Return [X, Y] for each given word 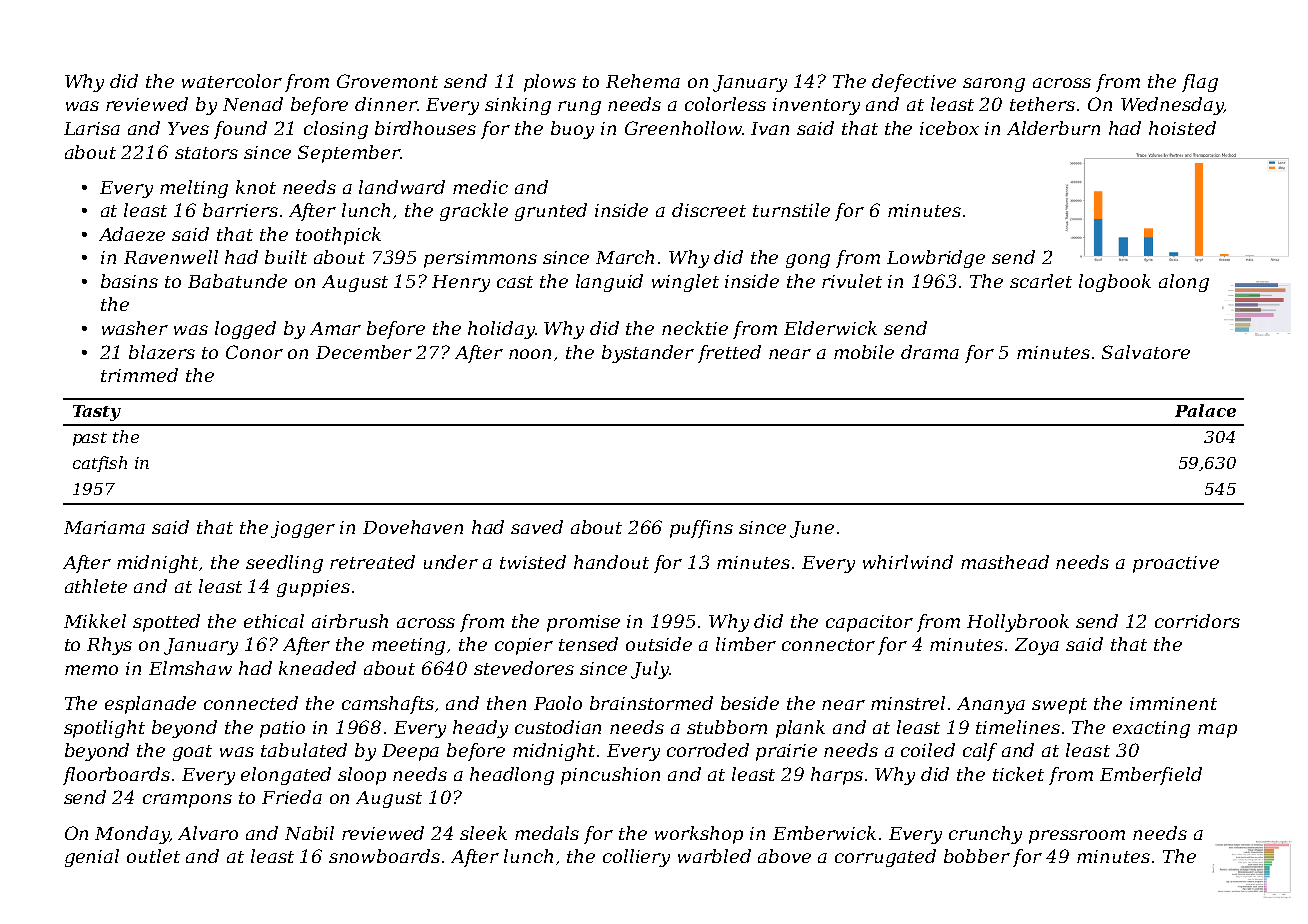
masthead [1005, 562]
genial [92, 858]
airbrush [350, 621]
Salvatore [1146, 352]
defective [914, 83]
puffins [701, 529]
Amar [335, 328]
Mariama [104, 527]
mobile [864, 352]
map [1217, 731]
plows [550, 83]
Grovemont [387, 81]
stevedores [524, 668]
